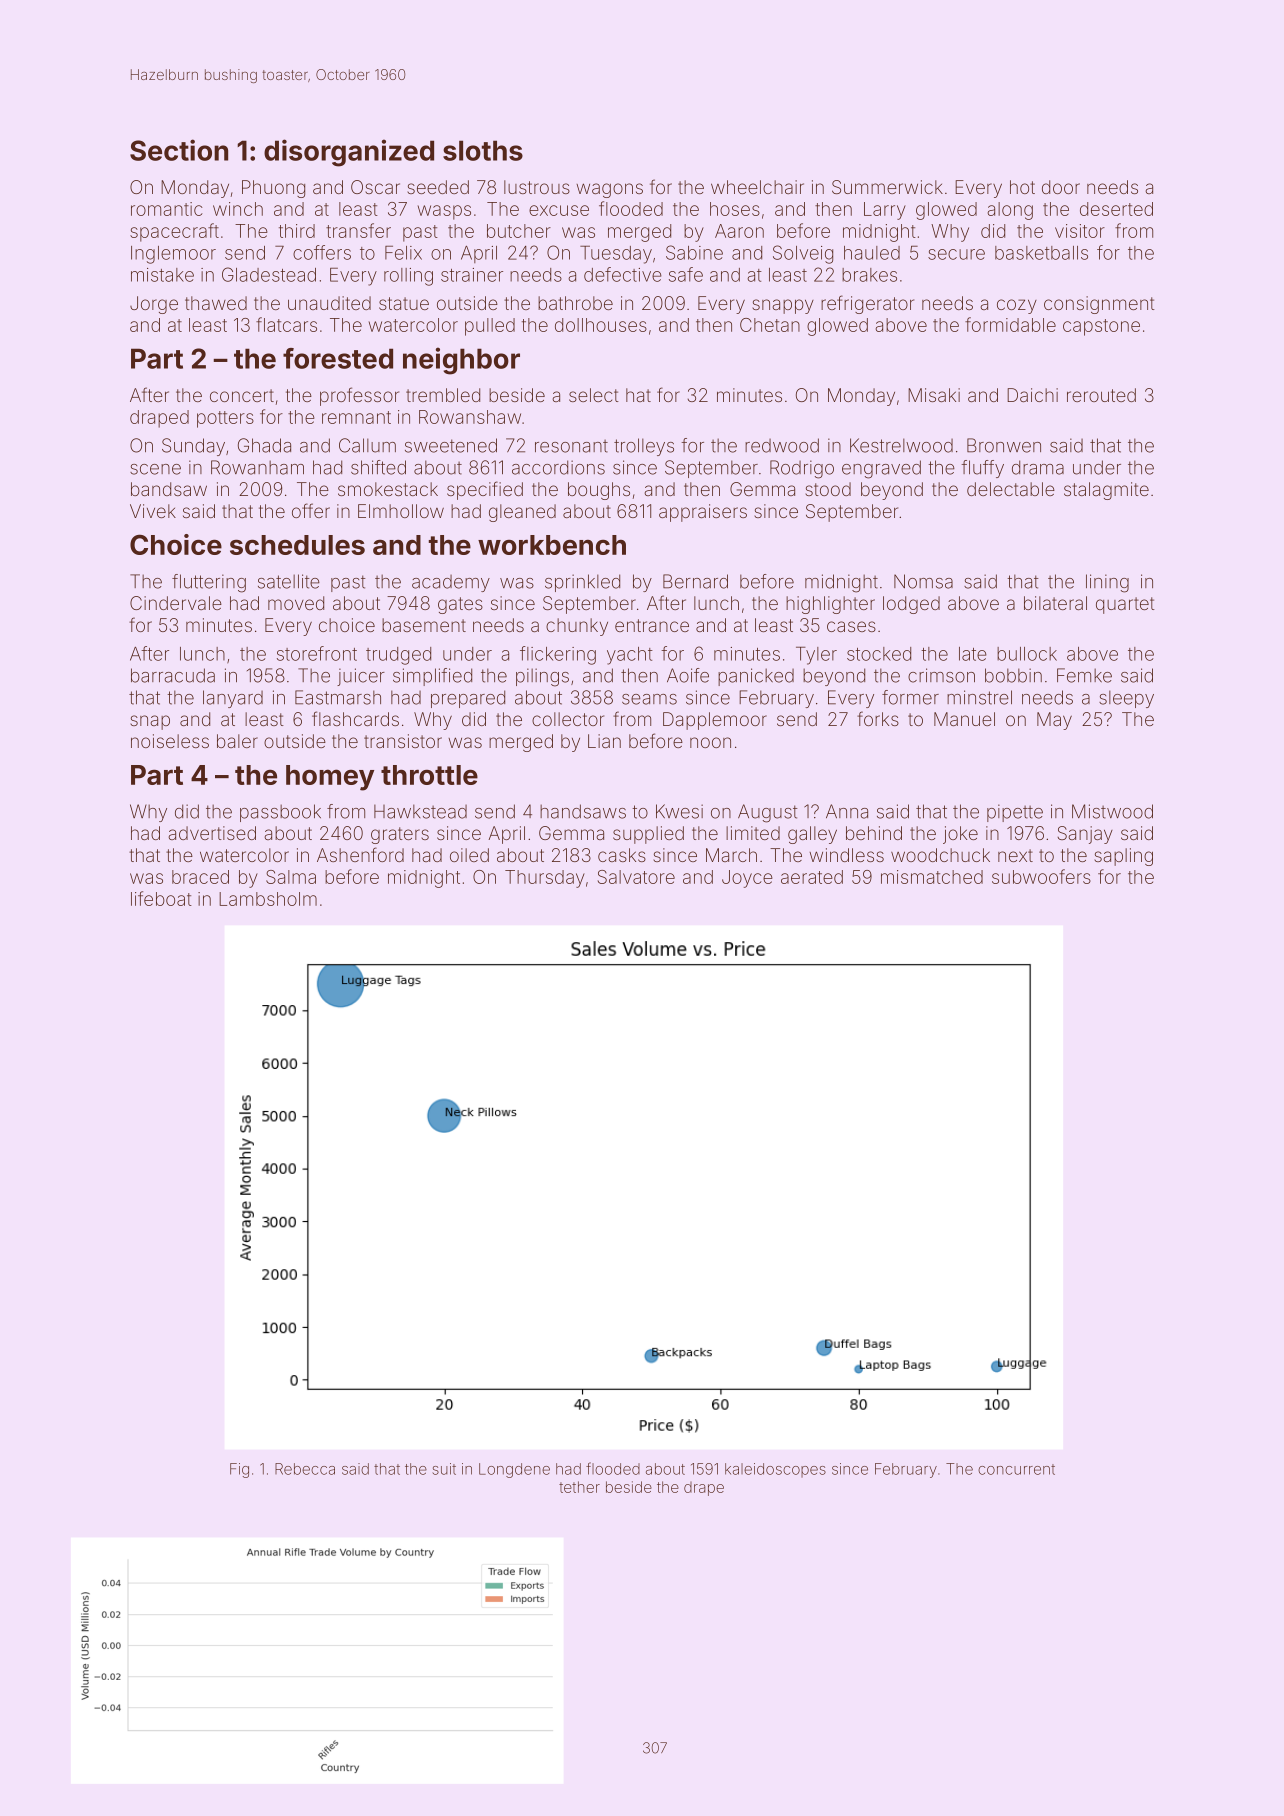 Image resolution: width=1284 pixels, height=1816 pixels. What do you see at coordinates (291, 877) in the page?
I see `Salma` at bounding box center [291, 877].
